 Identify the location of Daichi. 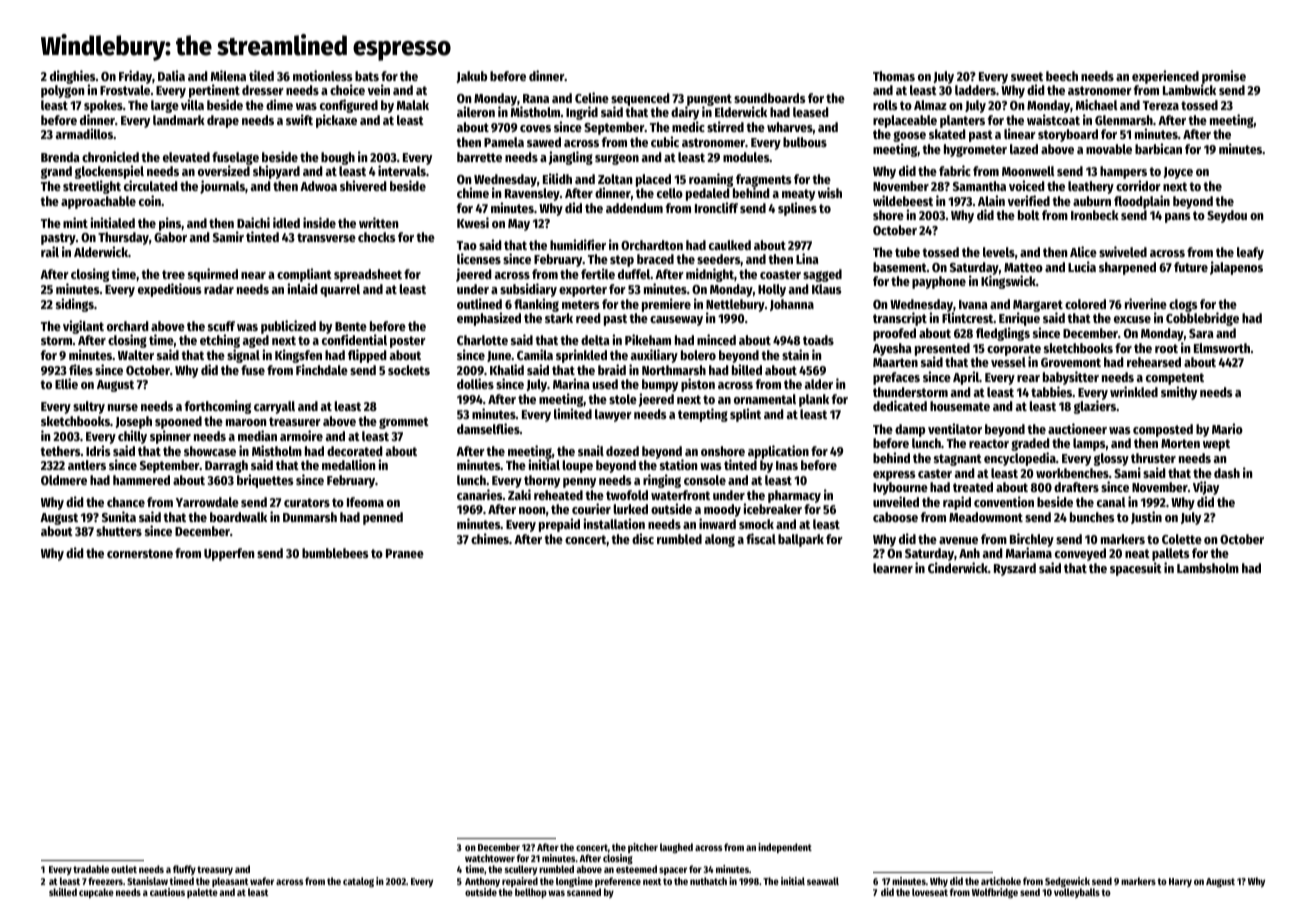
(253, 222).
